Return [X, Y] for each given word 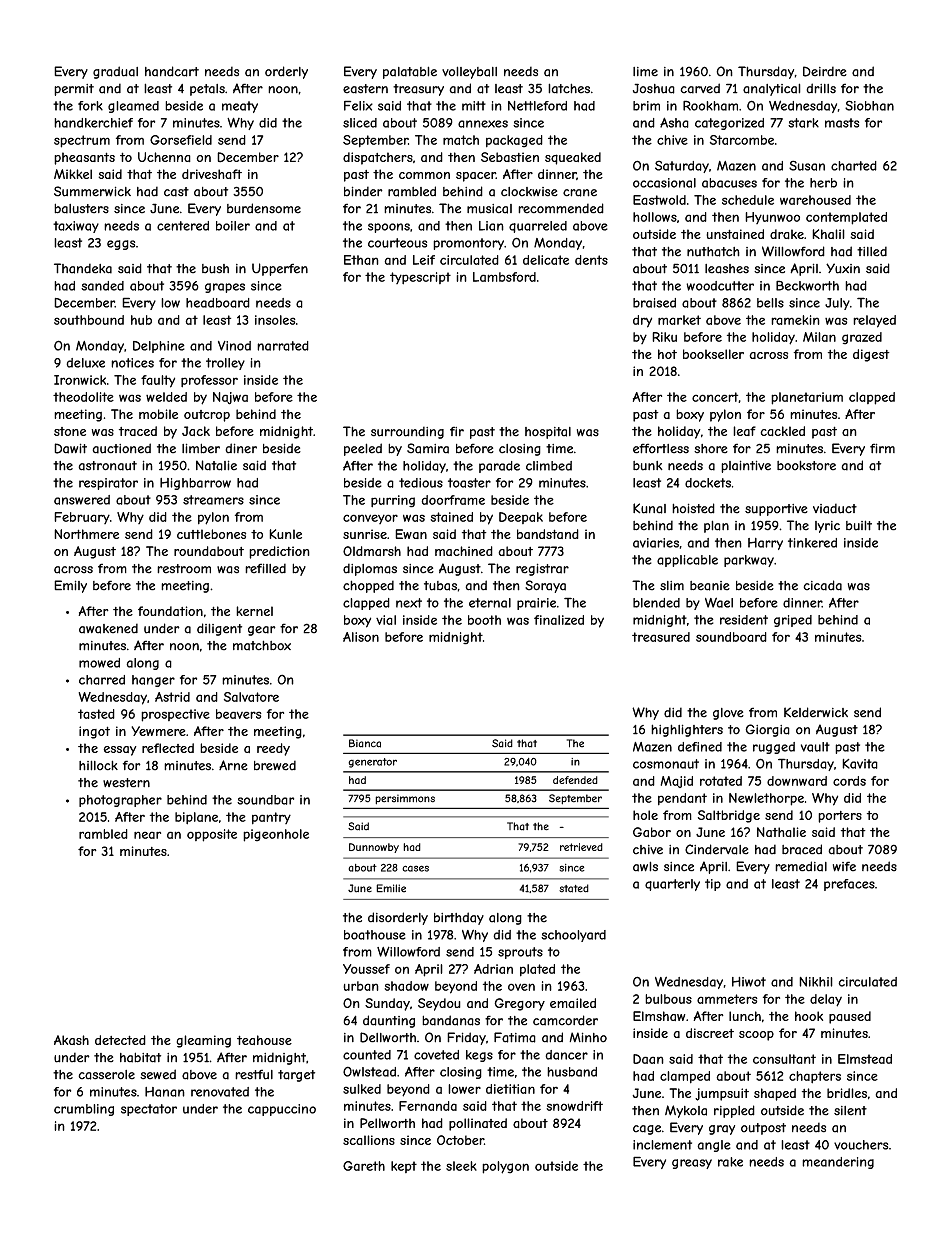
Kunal [649, 508]
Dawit [70, 448]
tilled [872, 251]
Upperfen [280, 269]
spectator [149, 1110]
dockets [708, 483]
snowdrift [574, 1106]
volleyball [469, 72]
